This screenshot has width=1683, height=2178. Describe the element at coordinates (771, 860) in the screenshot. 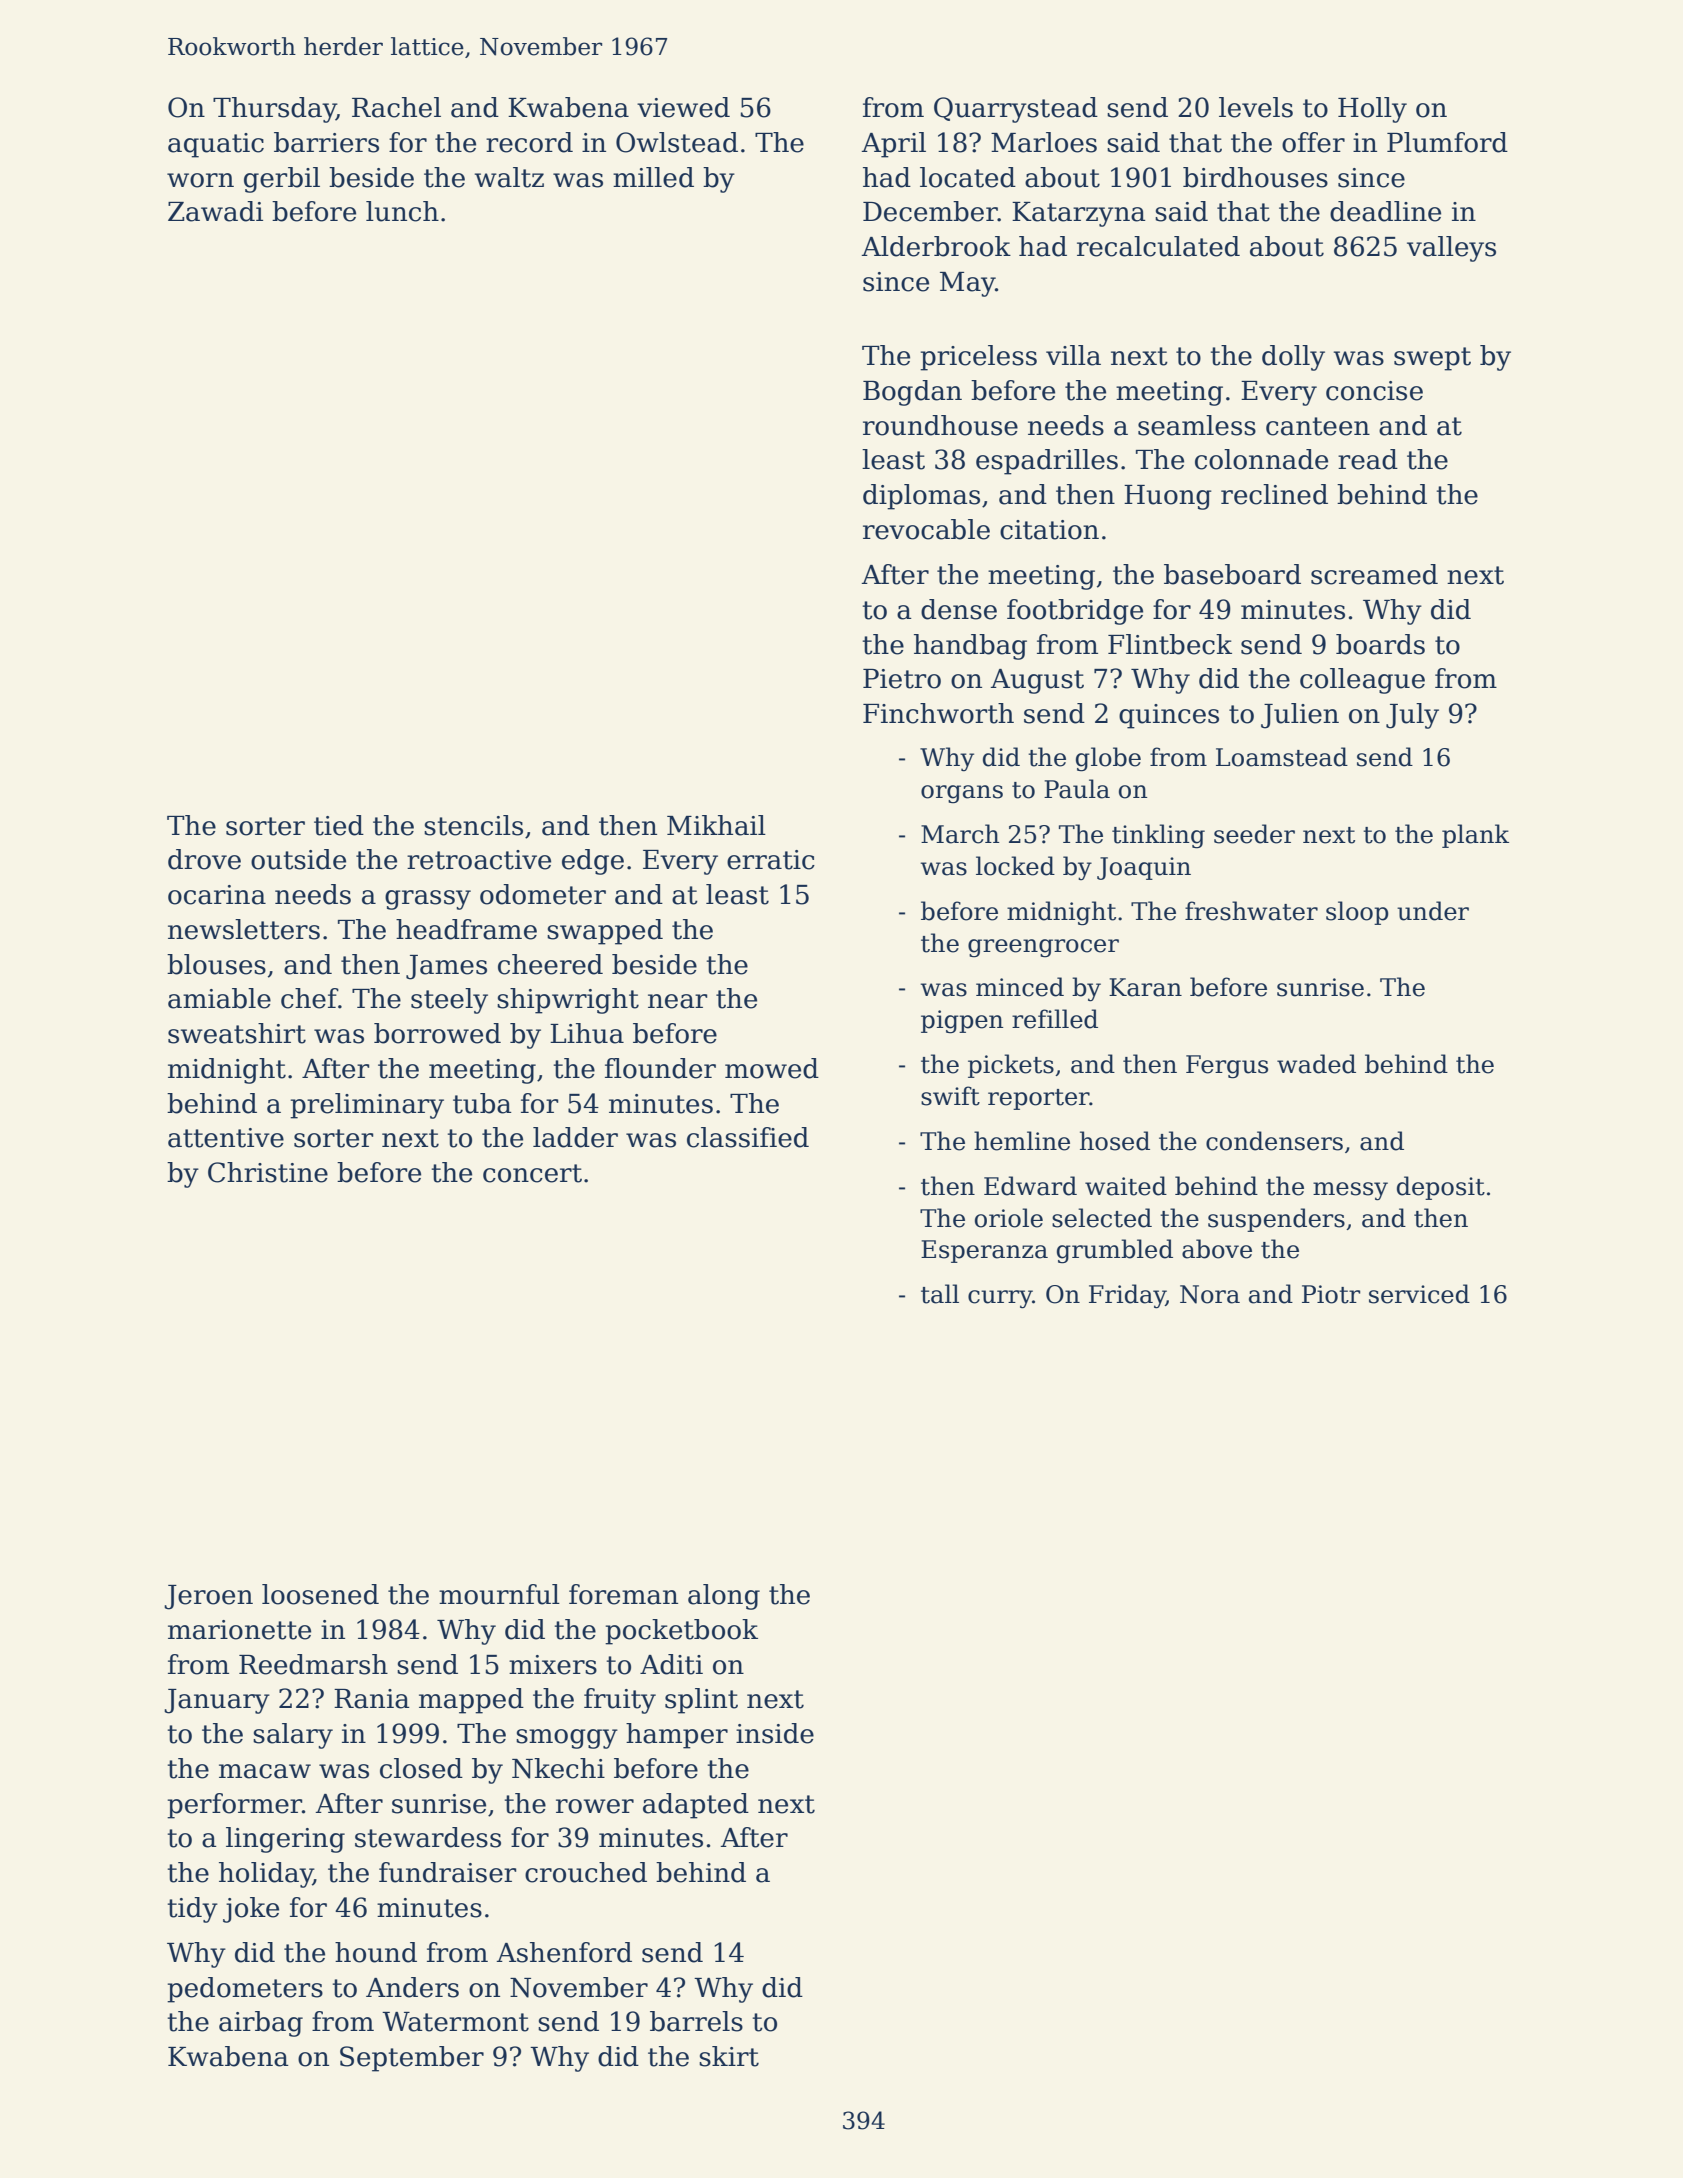

I see `erratic` at that location.
